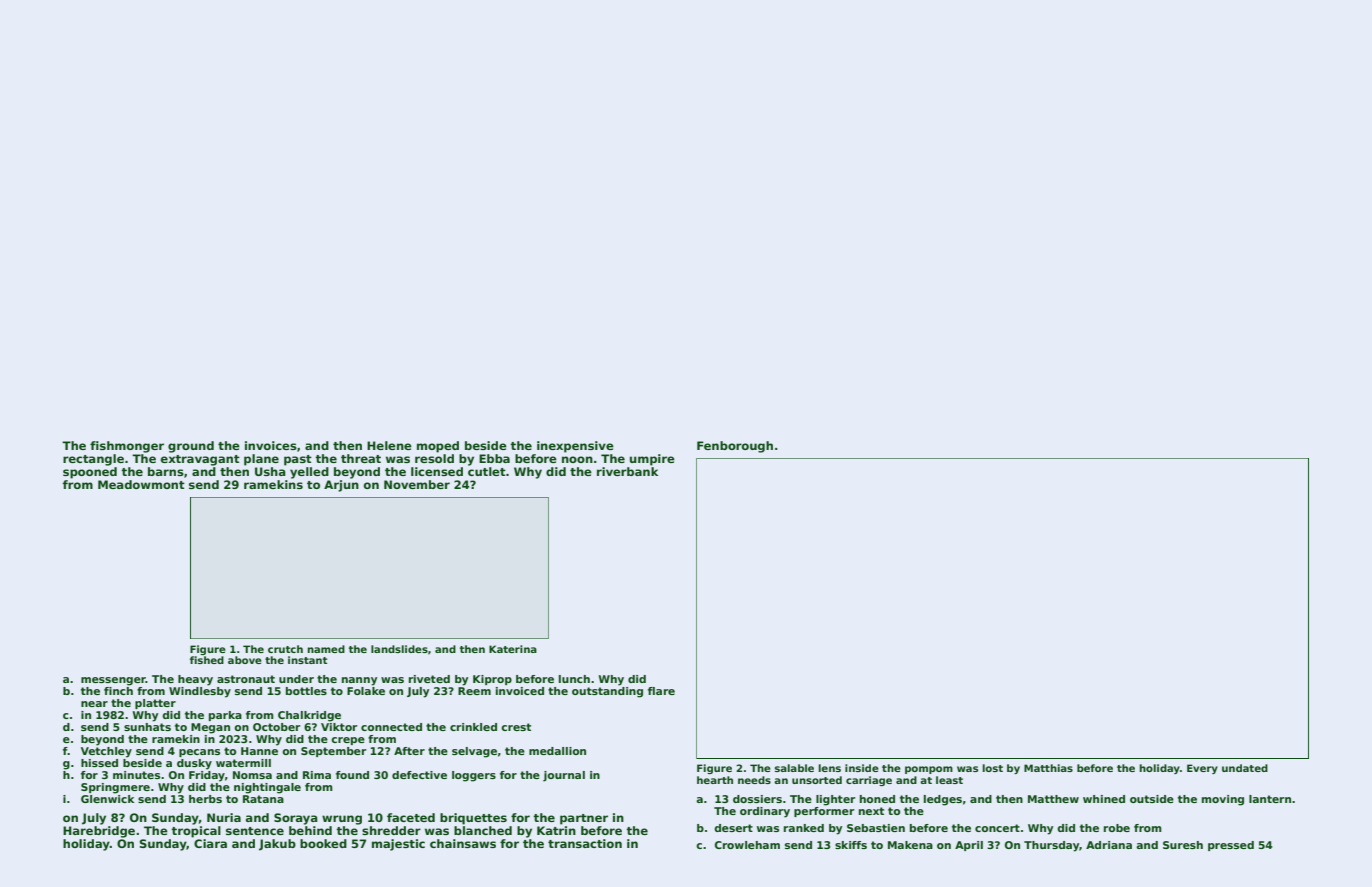  I want to click on umpire, so click(652, 460).
